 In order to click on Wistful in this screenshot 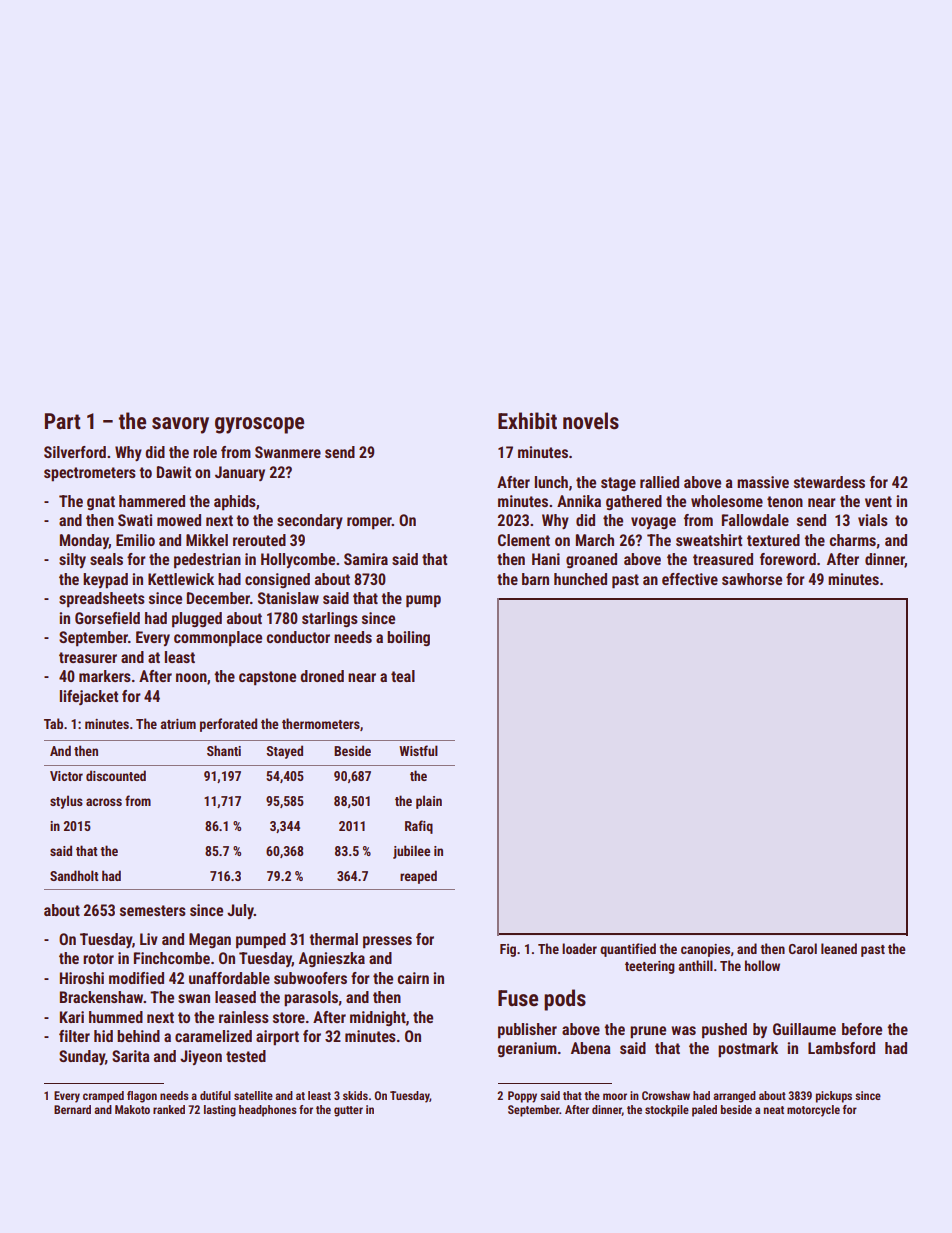, I will do `click(418, 750)`.
